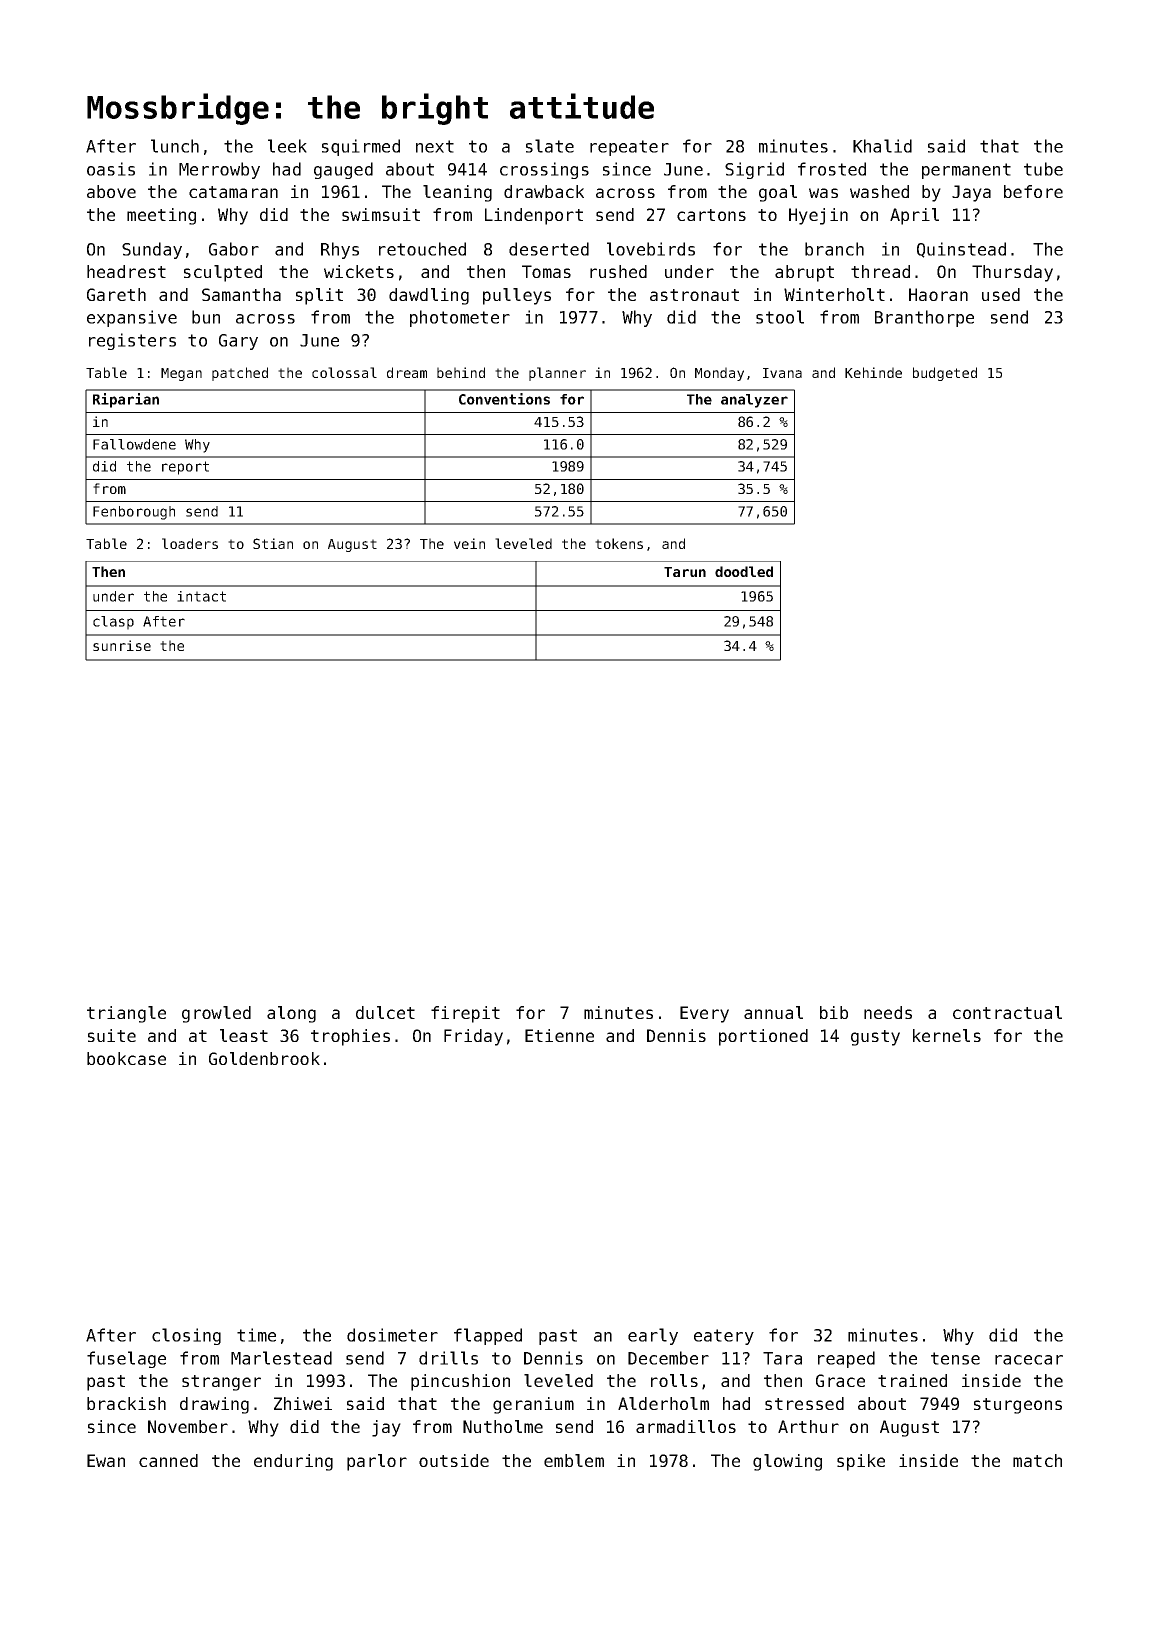 Image resolution: width=1150 pixels, height=1627 pixels. What do you see at coordinates (340, 250) in the screenshot?
I see `Rhys` at bounding box center [340, 250].
